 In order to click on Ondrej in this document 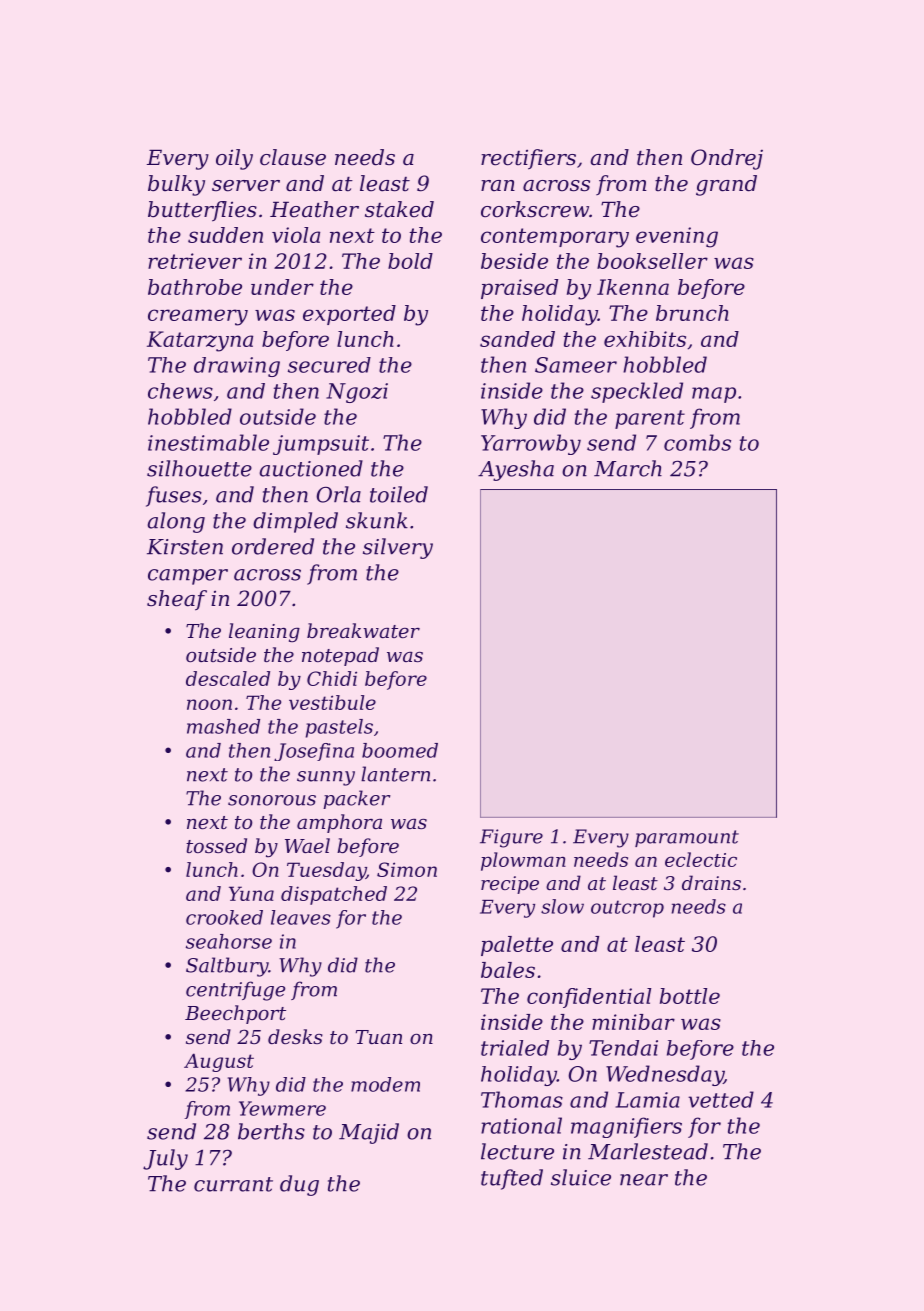, I will do `click(727, 159)`.
